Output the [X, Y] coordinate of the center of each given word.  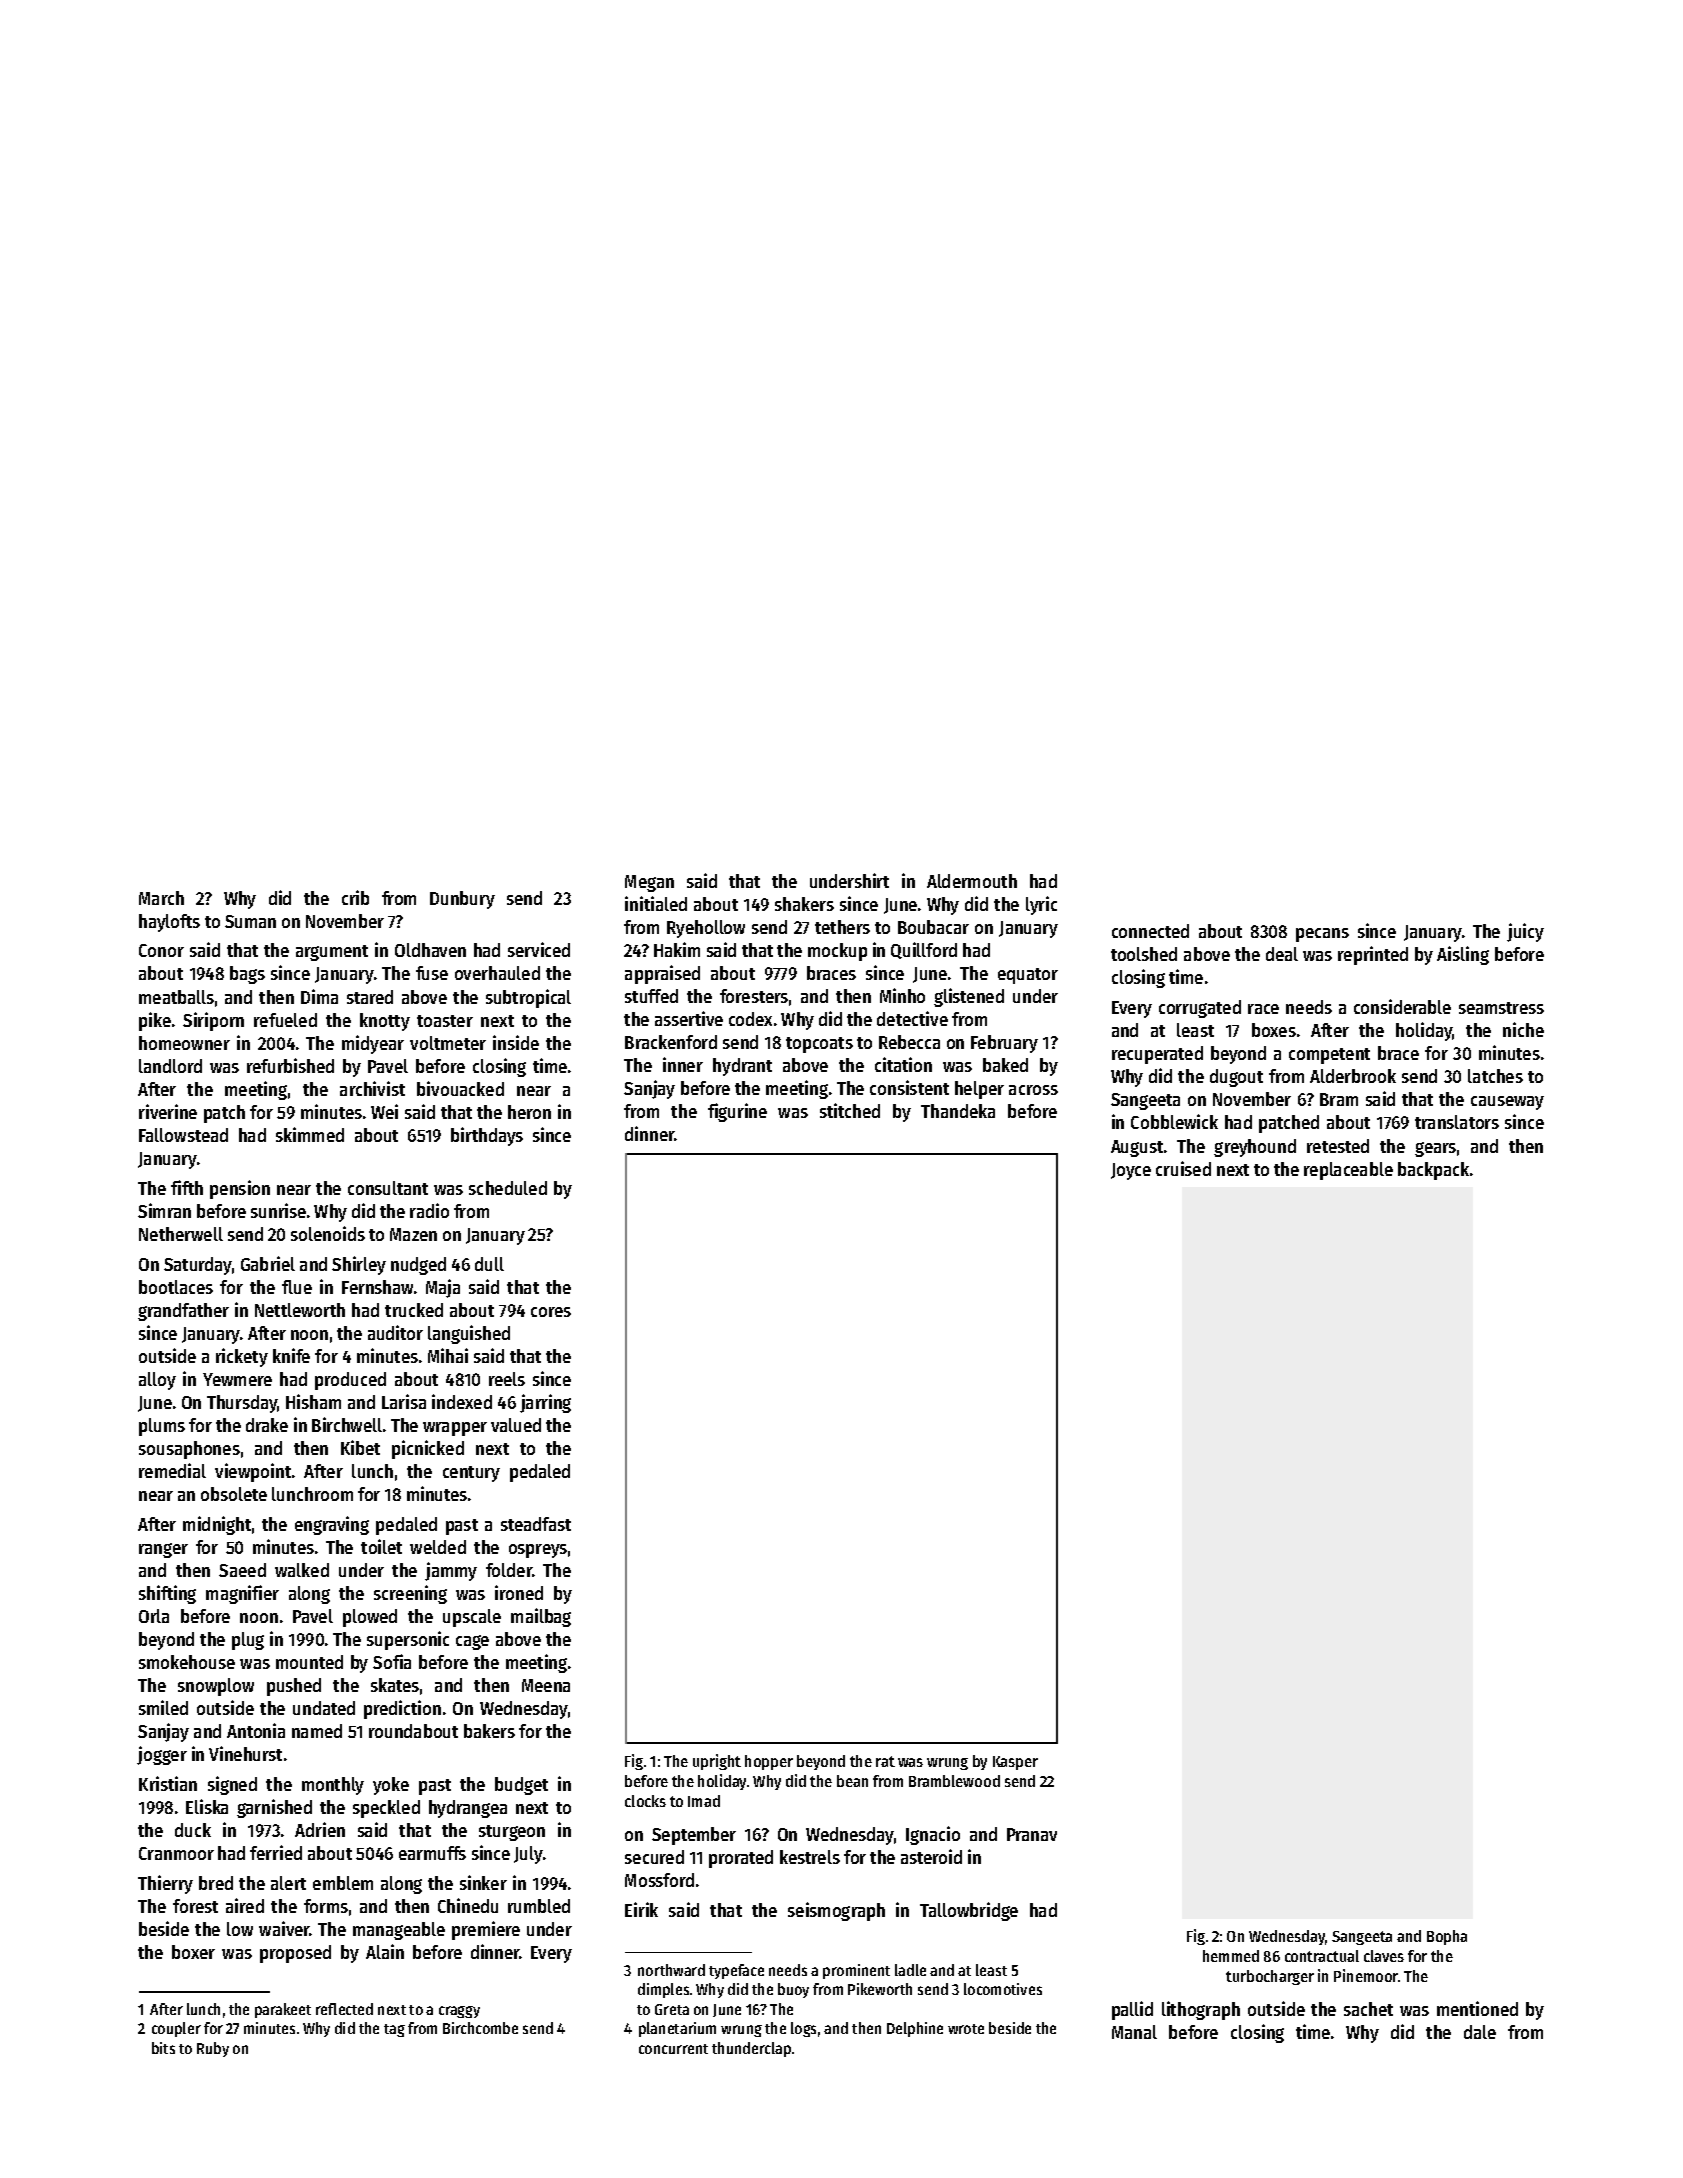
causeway [1507, 1103]
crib [355, 897]
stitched [850, 1110]
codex [750, 1019]
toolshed [1144, 954]
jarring [545, 1403]
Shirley [359, 1265]
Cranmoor [176, 1853]
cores [551, 1312]
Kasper [1015, 1763]
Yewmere [237, 1379]
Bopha [1447, 1937]
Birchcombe [480, 2028]
